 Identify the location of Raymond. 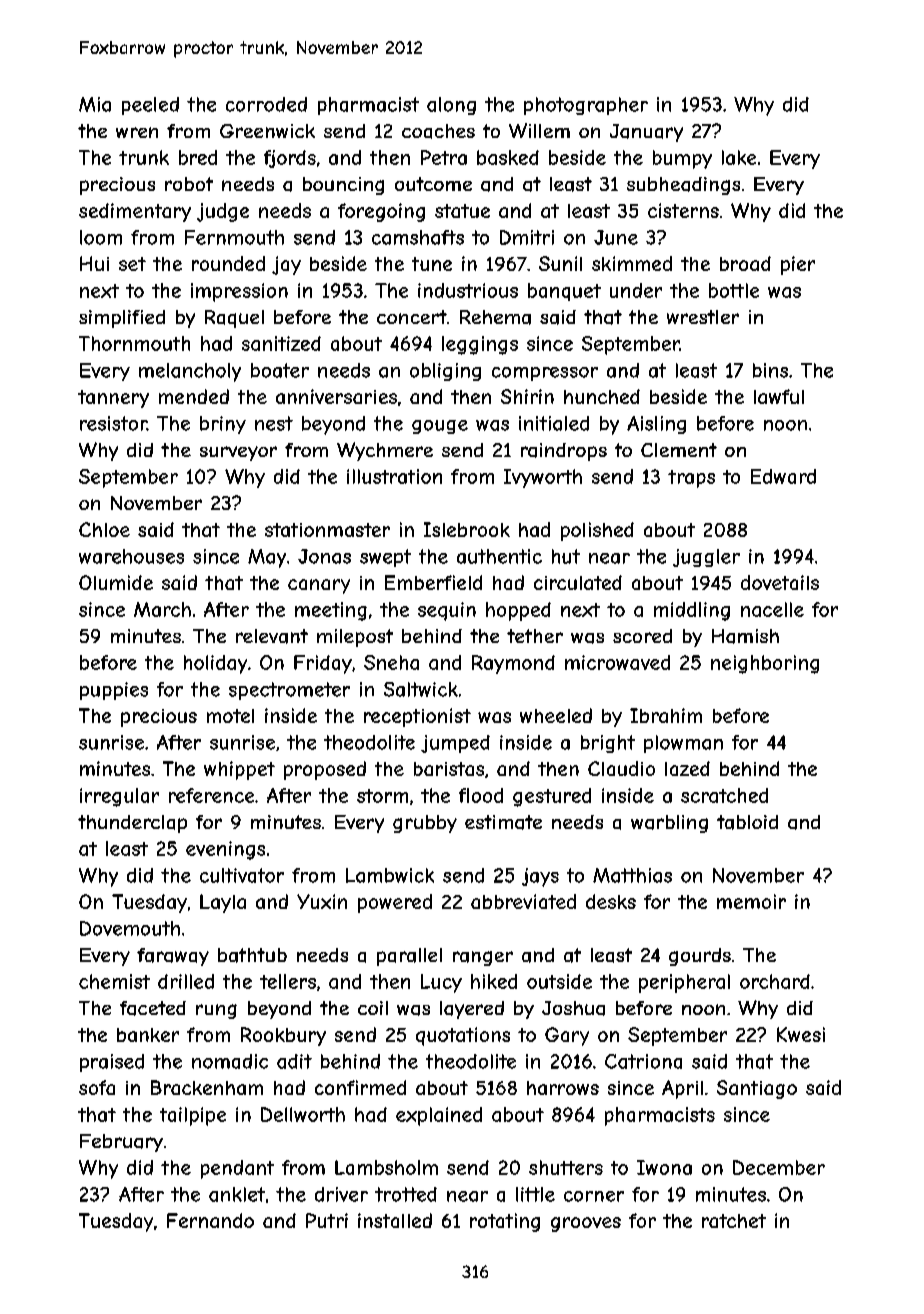
(513, 664).
